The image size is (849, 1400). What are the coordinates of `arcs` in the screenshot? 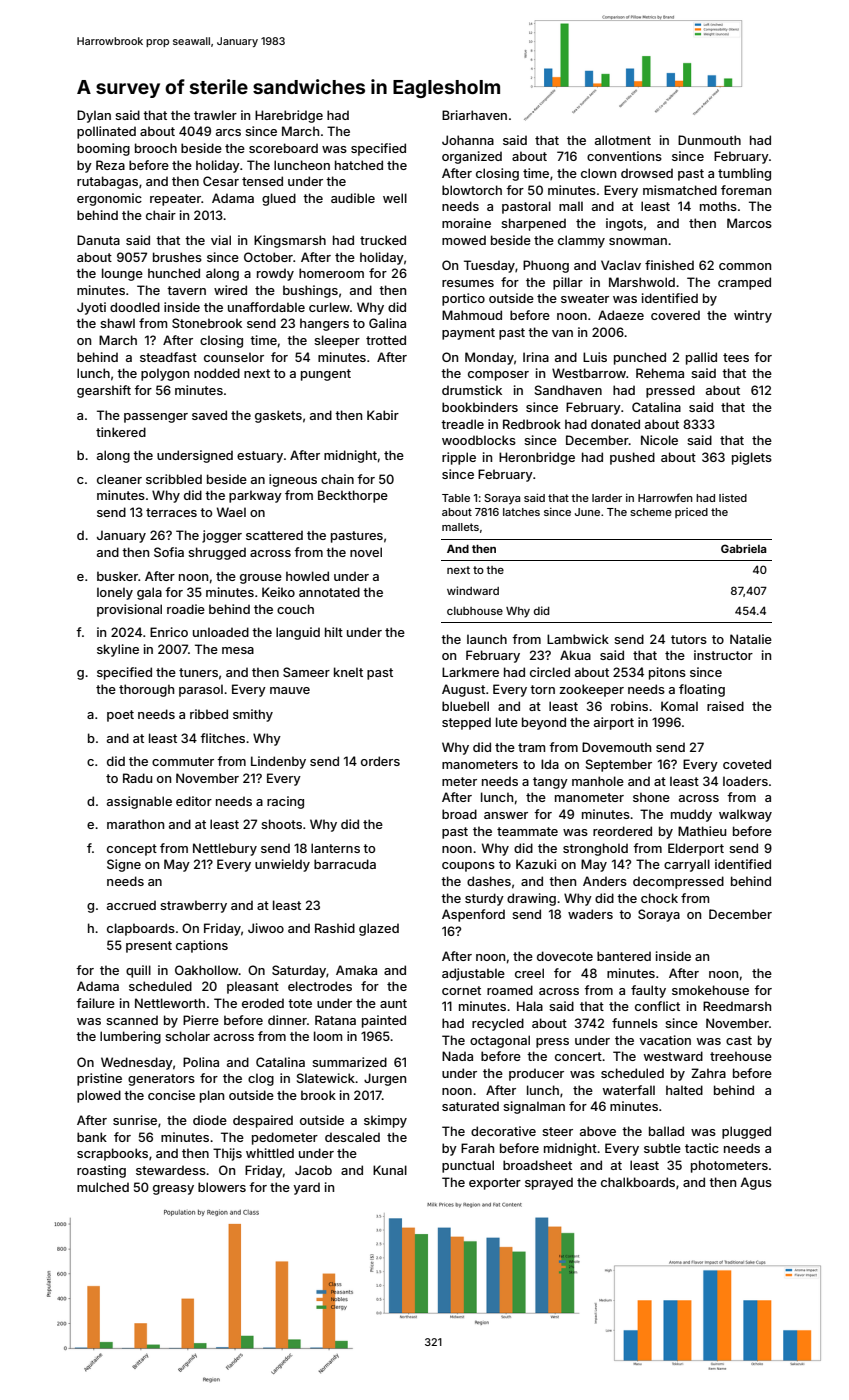 It's located at (228, 132).
